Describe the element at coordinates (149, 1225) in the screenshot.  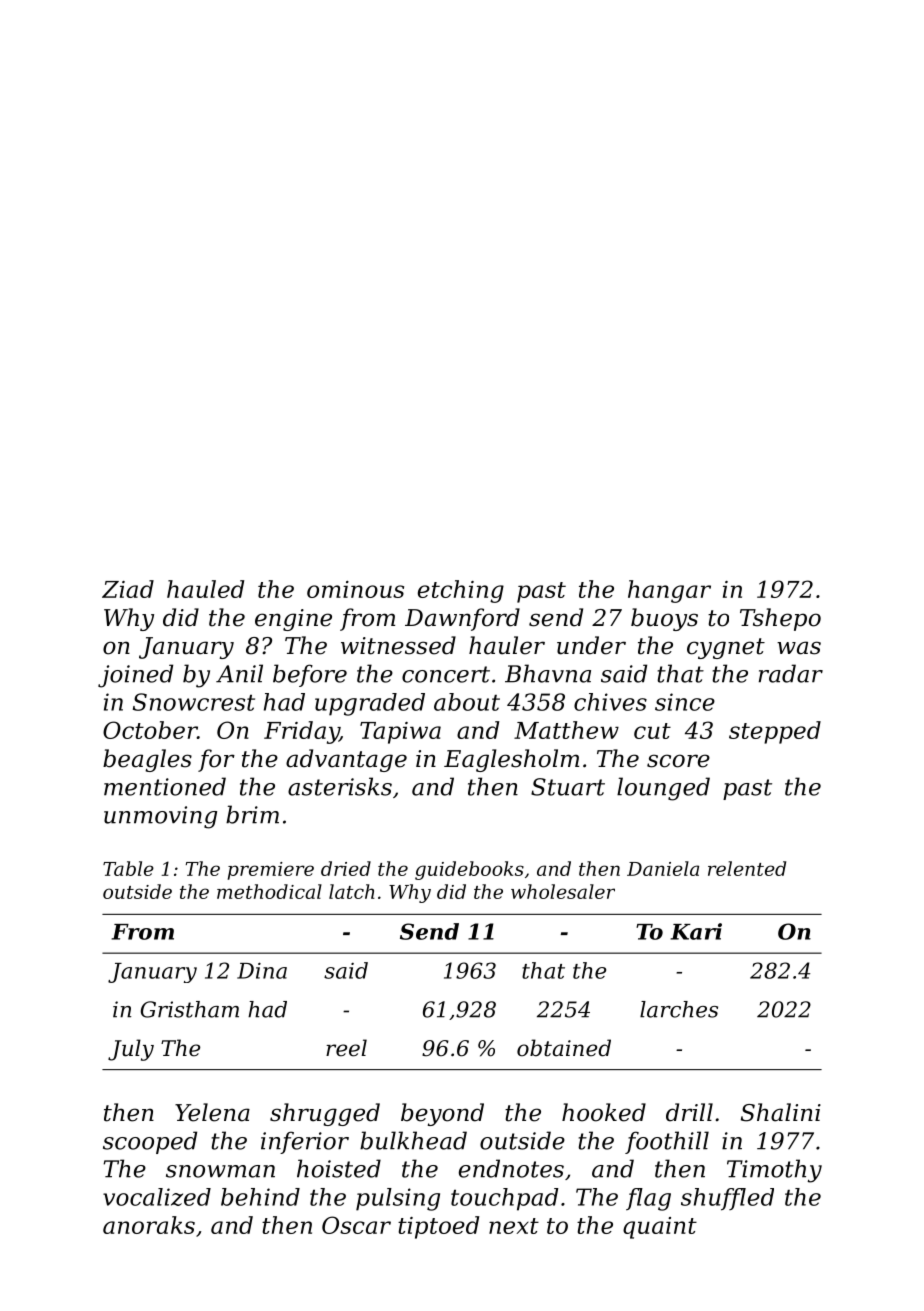
I see `anoraks` at that location.
